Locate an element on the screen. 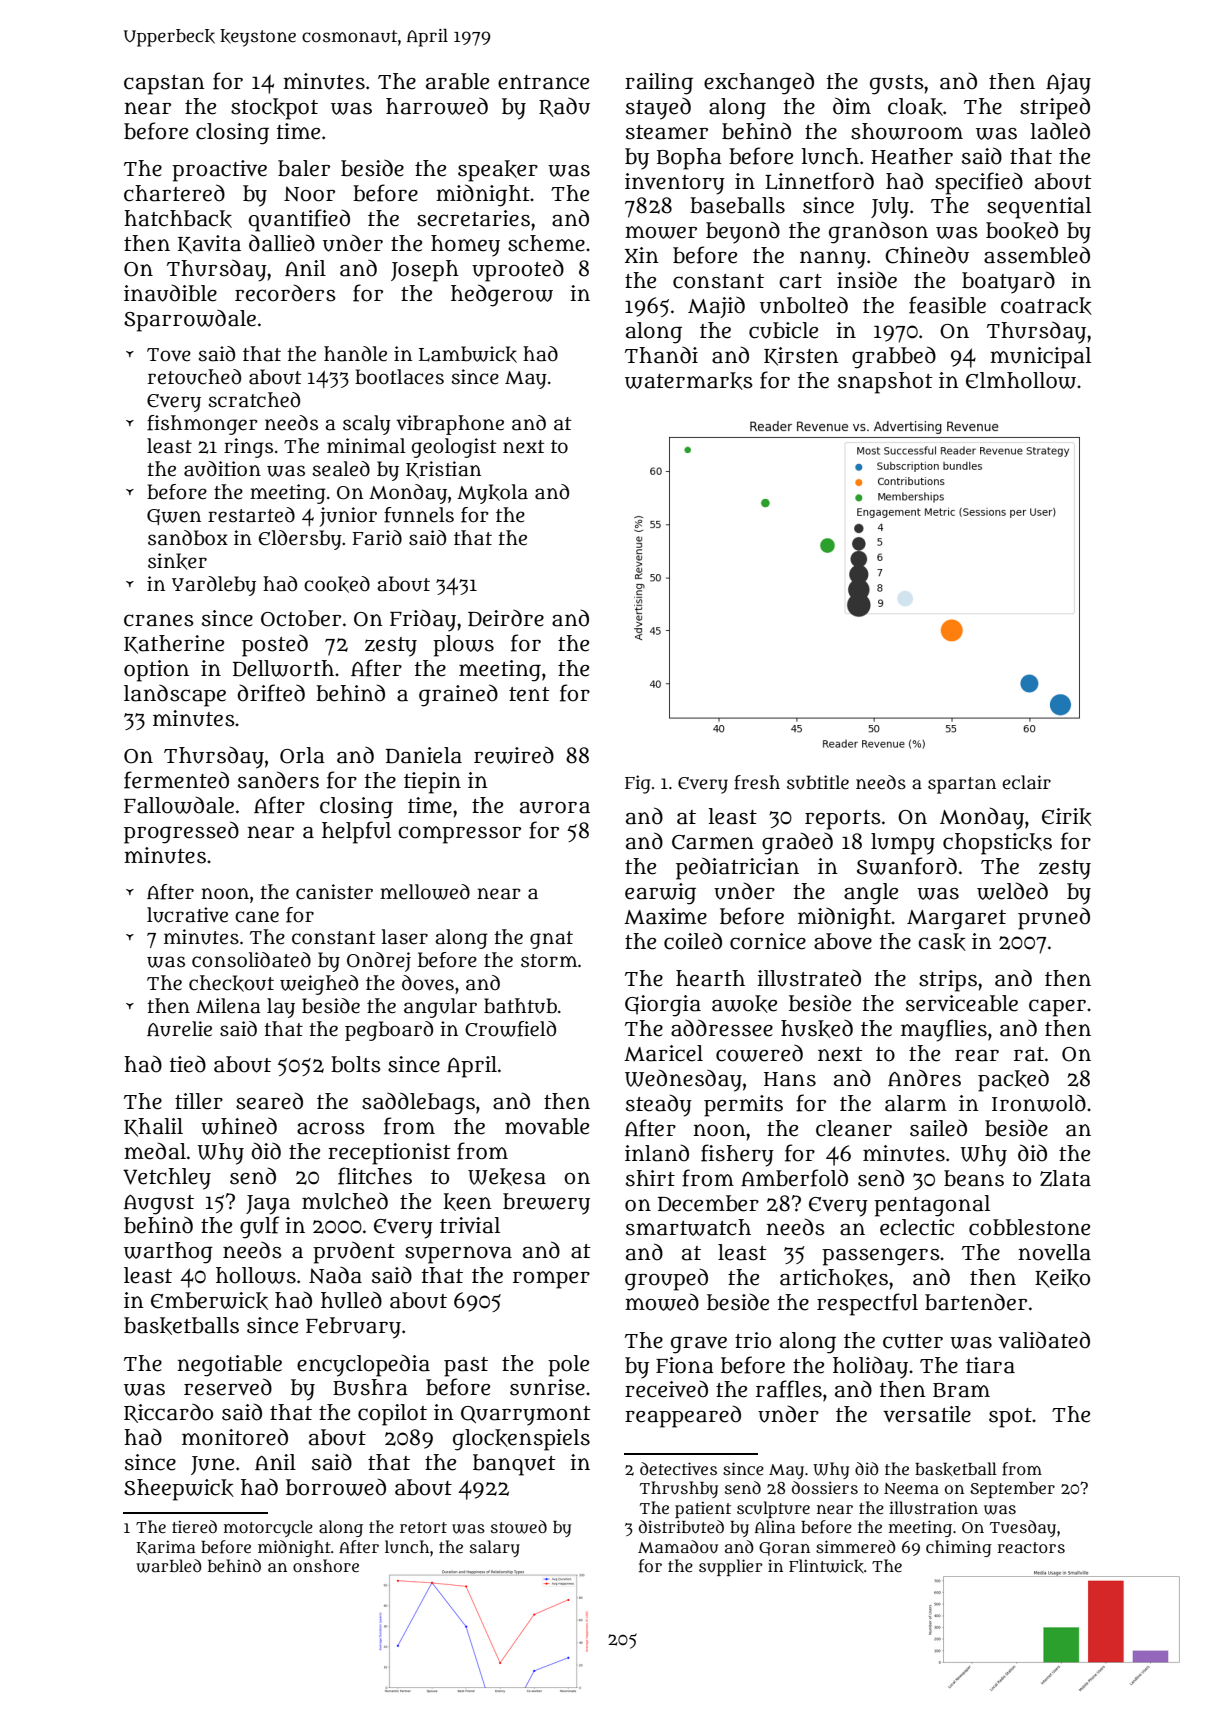 This screenshot has width=1215, height=1718. monitored is located at coordinates (235, 1437).
